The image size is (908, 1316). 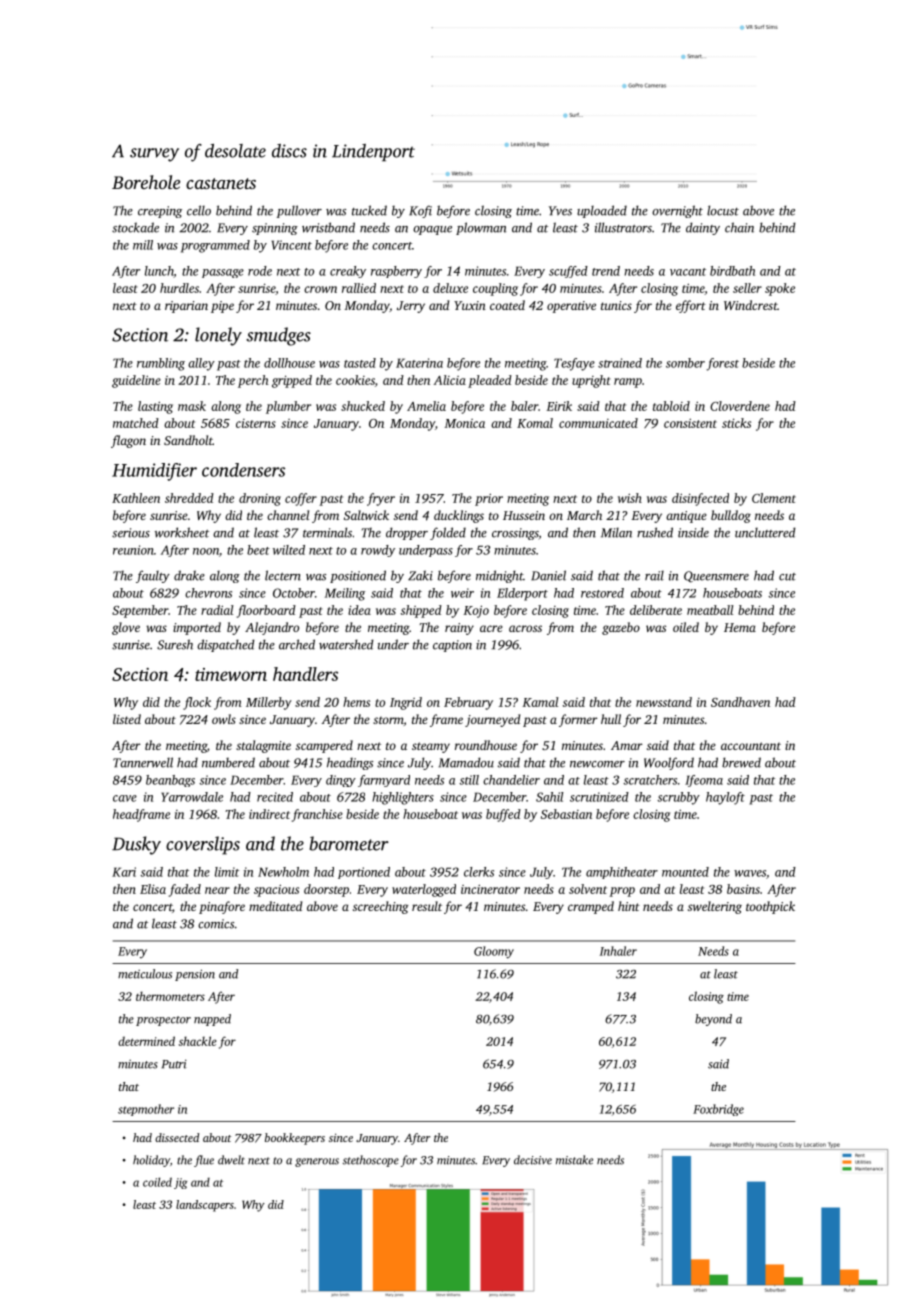 What do you see at coordinates (685, 363) in the document?
I see `somber` at bounding box center [685, 363].
